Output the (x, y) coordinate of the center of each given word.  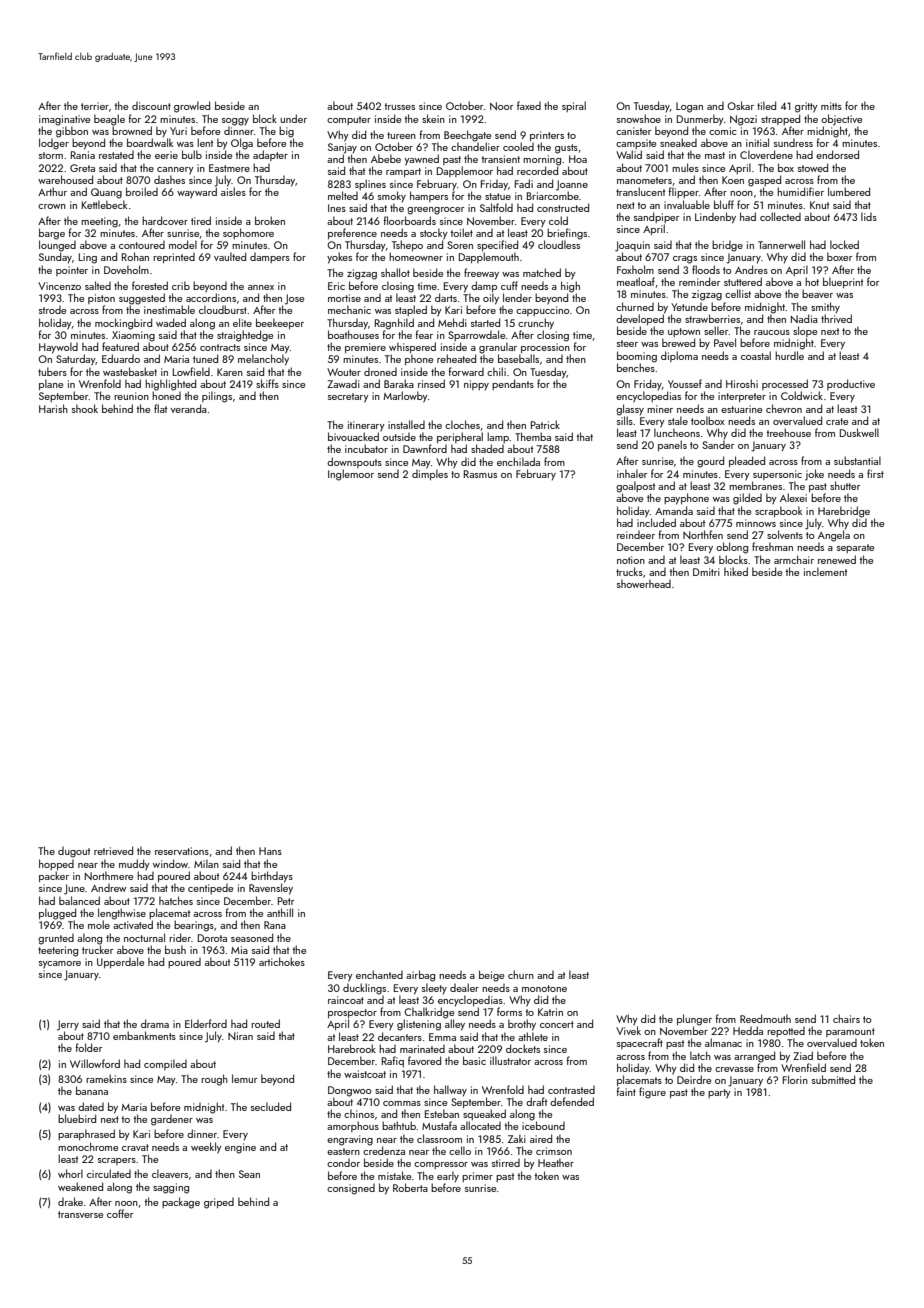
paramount (850, 1032)
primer (477, 1177)
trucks (629, 571)
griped (219, 1203)
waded (171, 322)
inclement (825, 571)
